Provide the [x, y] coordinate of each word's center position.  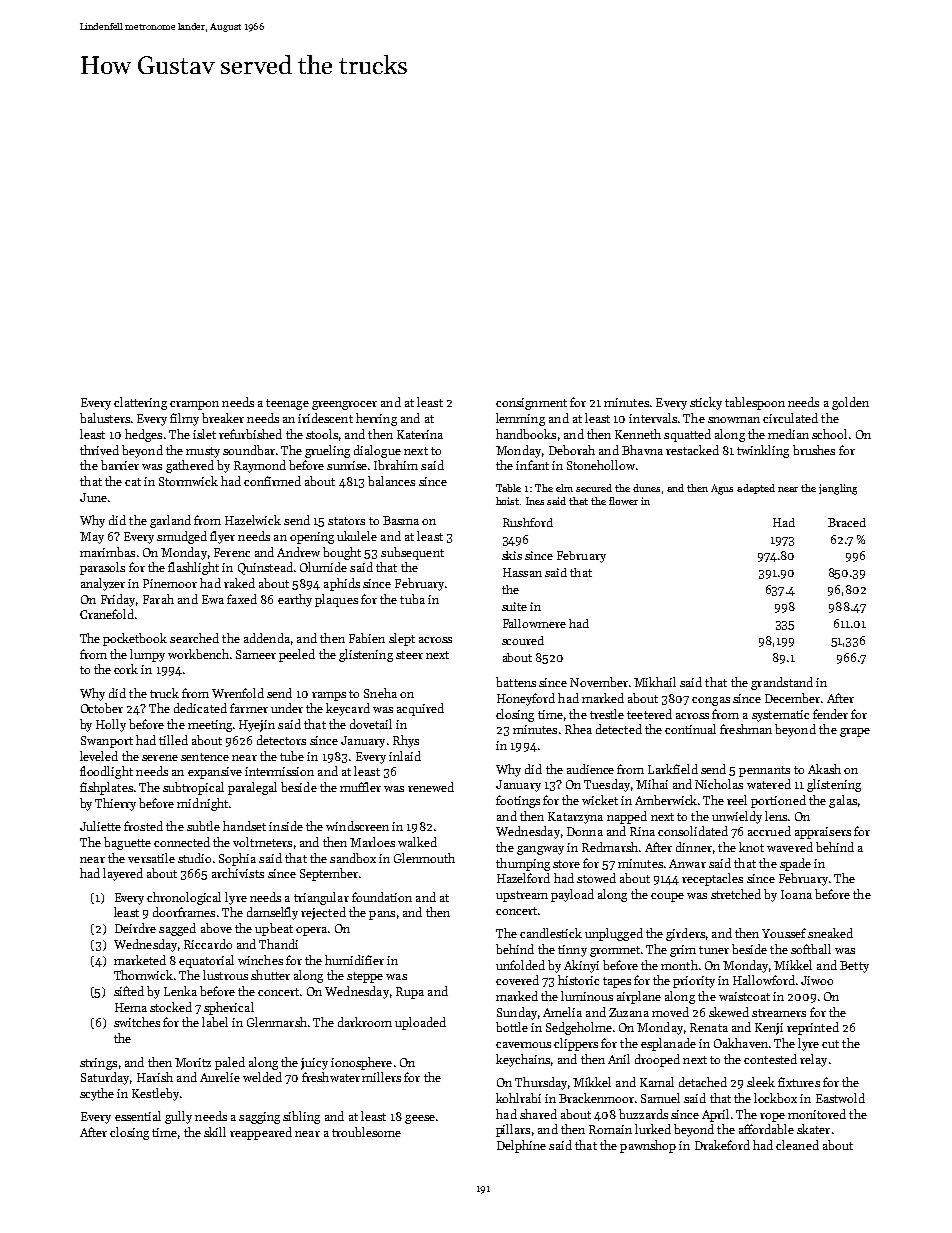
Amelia [562, 1012]
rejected [323, 913]
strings [98, 1064]
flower [623, 501]
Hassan [522, 572]
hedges [143, 435]
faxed [242, 599]
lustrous [225, 975]
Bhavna [642, 450]
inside [286, 826]
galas [843, 801]
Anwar [687, 863]
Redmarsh [610, 847]
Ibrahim [396, 465]
